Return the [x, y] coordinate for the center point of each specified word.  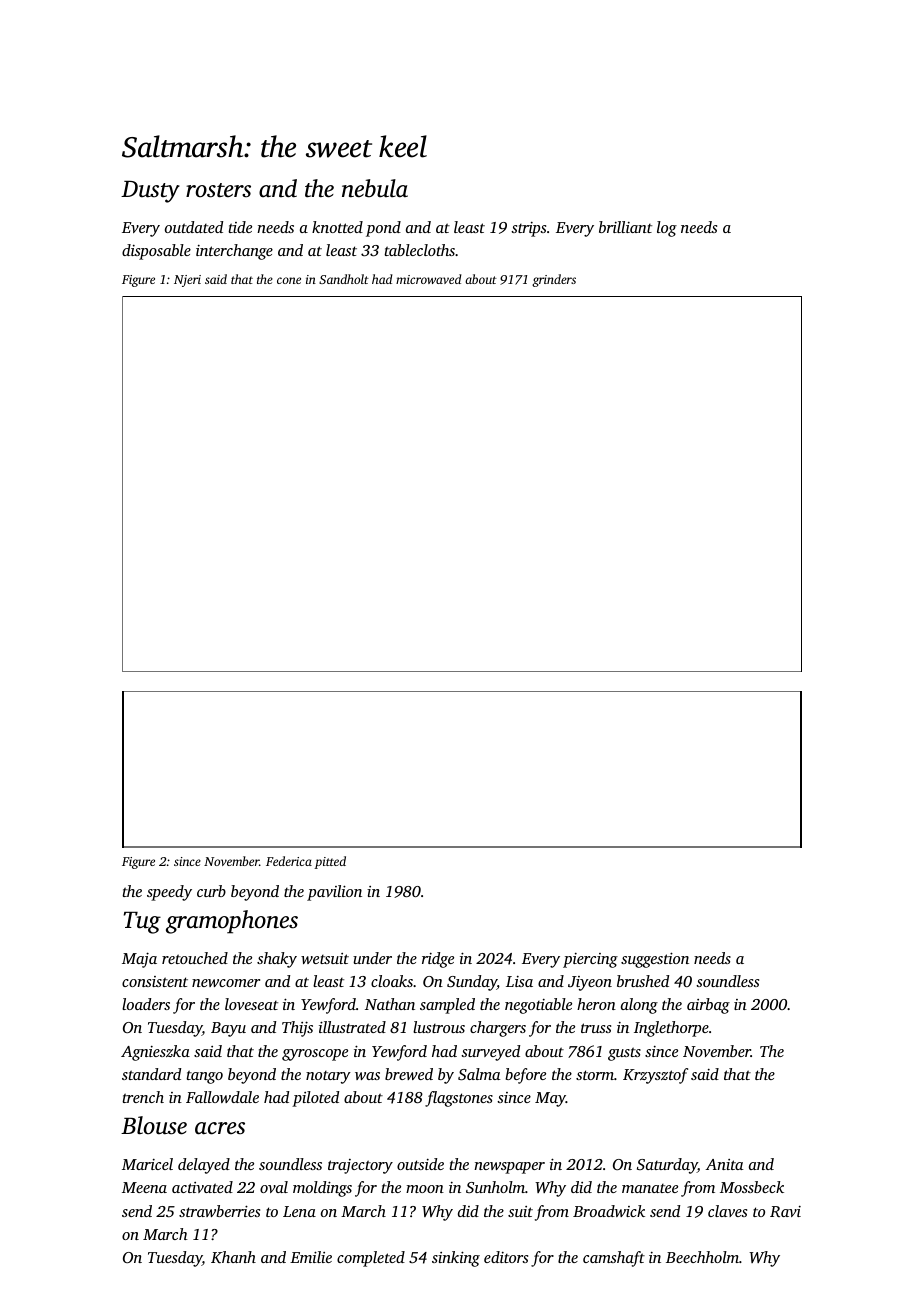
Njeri [187, 281]
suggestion [655, 960]
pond [383, 229]
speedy [169, 893]
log [667, 229]
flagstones [459, 1099]
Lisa [519, 981]
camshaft [614, 1259]
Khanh [233, 1257]
